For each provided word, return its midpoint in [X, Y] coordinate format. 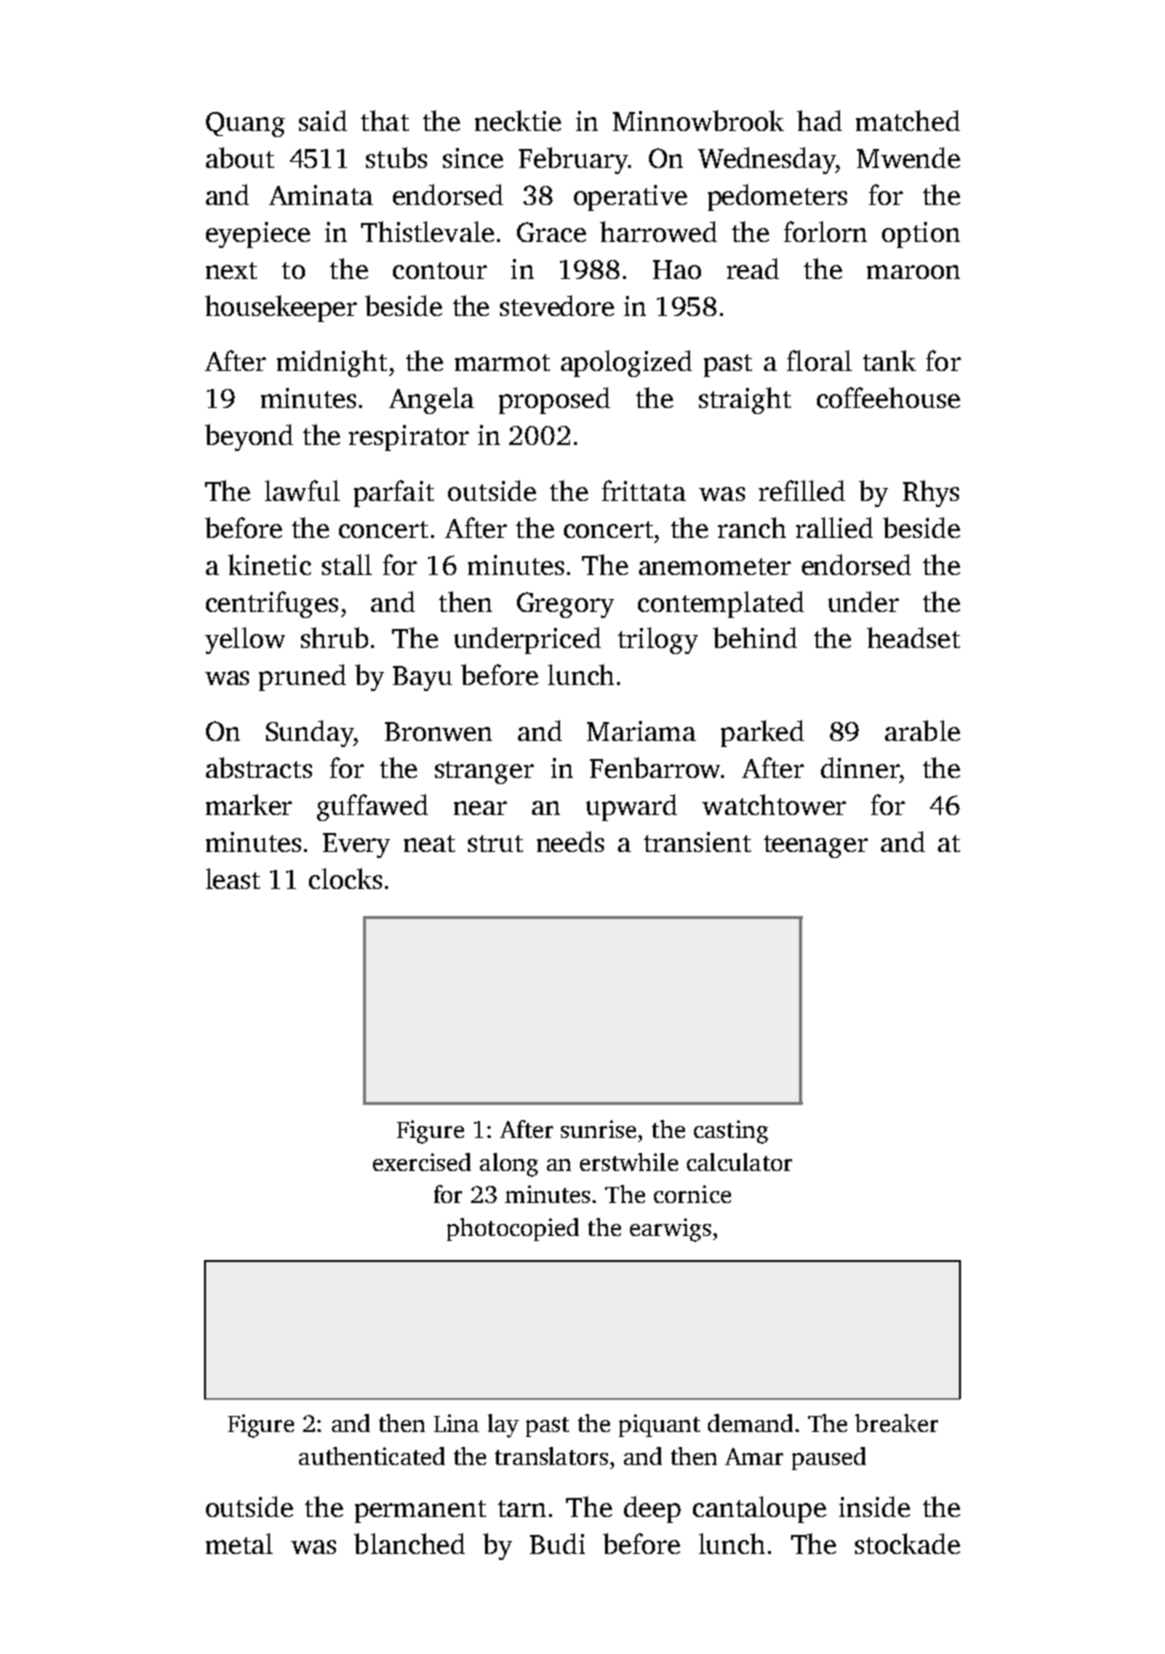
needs [570, 841]
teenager [816, 846]
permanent [420, 1511]
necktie [518, 120]
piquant [659, 1425]
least [233, 878]
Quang [245, 124]
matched [908, 120]
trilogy [658, 640]
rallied [834, 527]
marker [249, 804]
